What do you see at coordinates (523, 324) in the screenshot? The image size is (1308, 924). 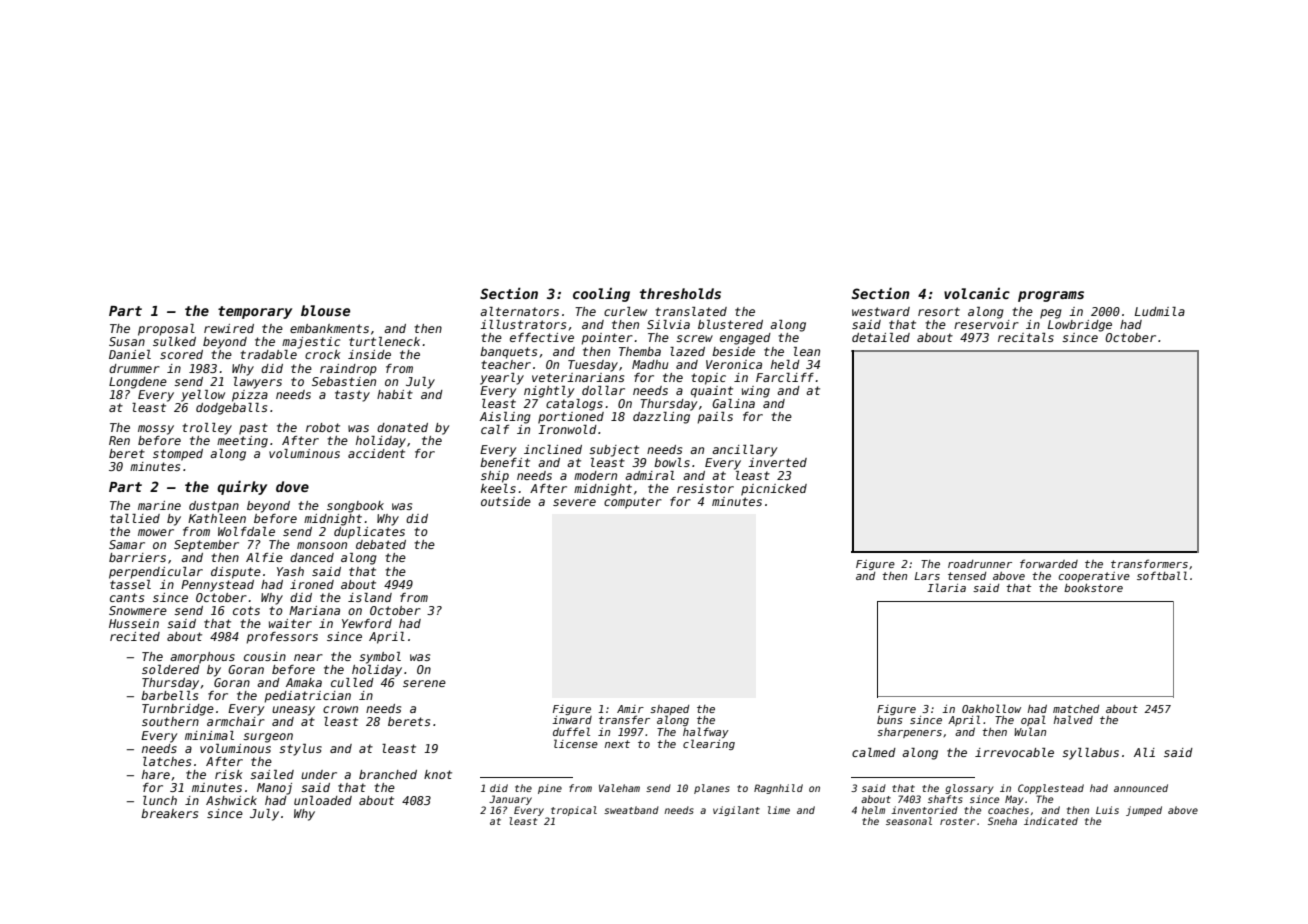 I see `illustrators` at bounding box center [523, 324].
